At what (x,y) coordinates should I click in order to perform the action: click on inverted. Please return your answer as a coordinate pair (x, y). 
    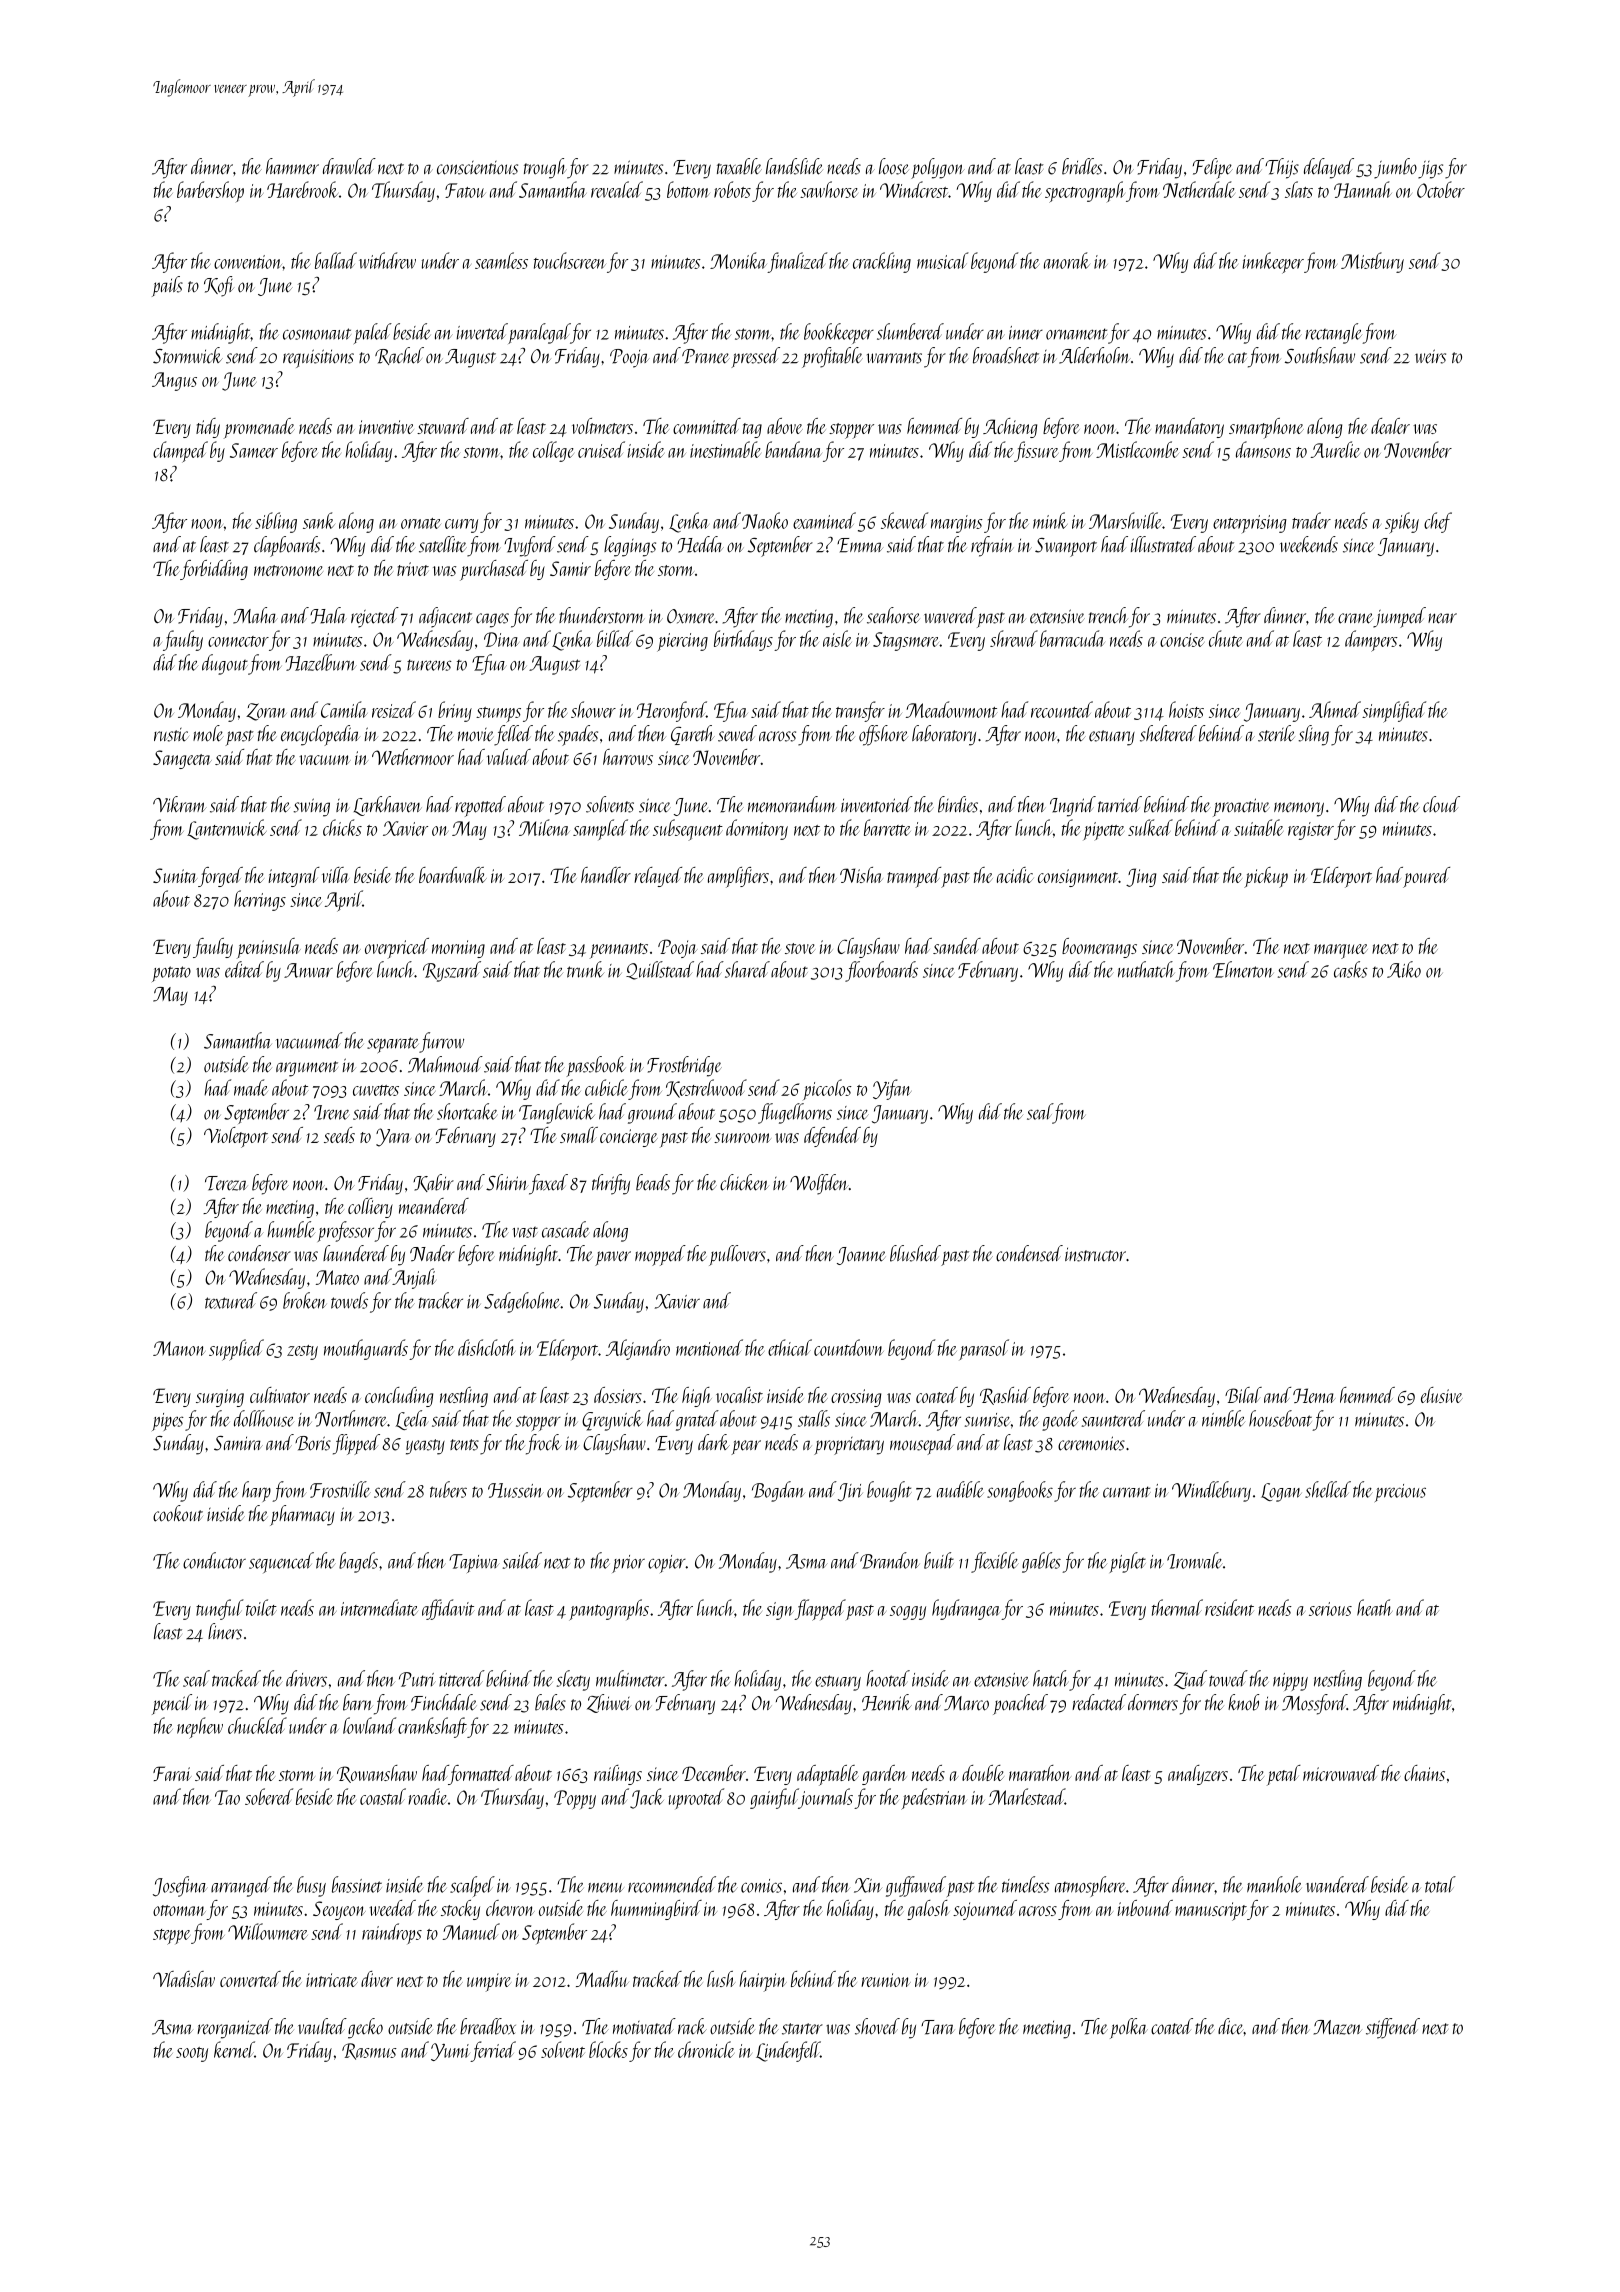
    Looking at the image, I should click on (482, 331).
